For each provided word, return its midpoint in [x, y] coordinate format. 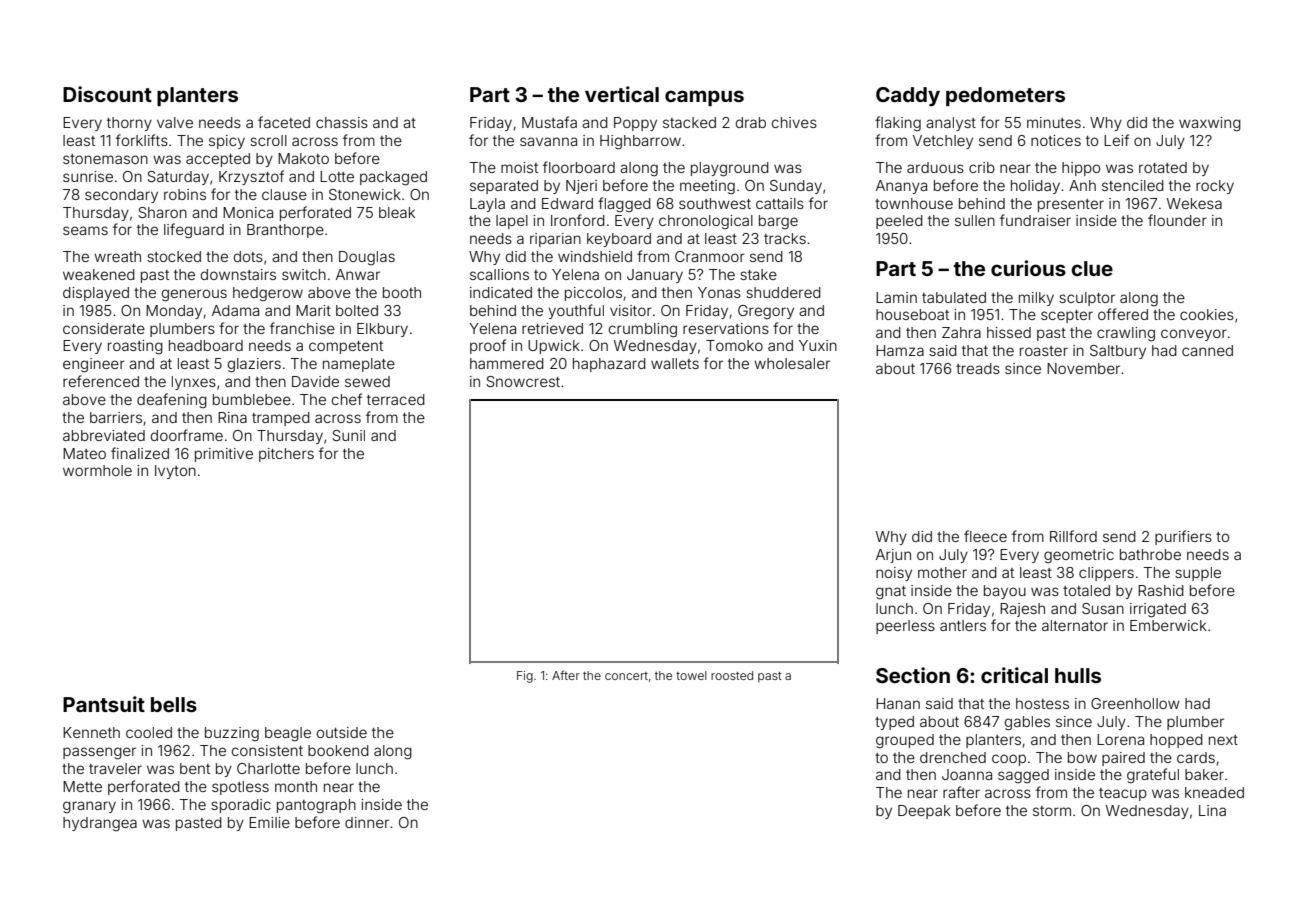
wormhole [97, 470]
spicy [227, 142]
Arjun [893, 556]
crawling [1126, 334]
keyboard [619, 240]
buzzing [232, 734]
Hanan [898, 703]
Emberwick [1168, 625]
